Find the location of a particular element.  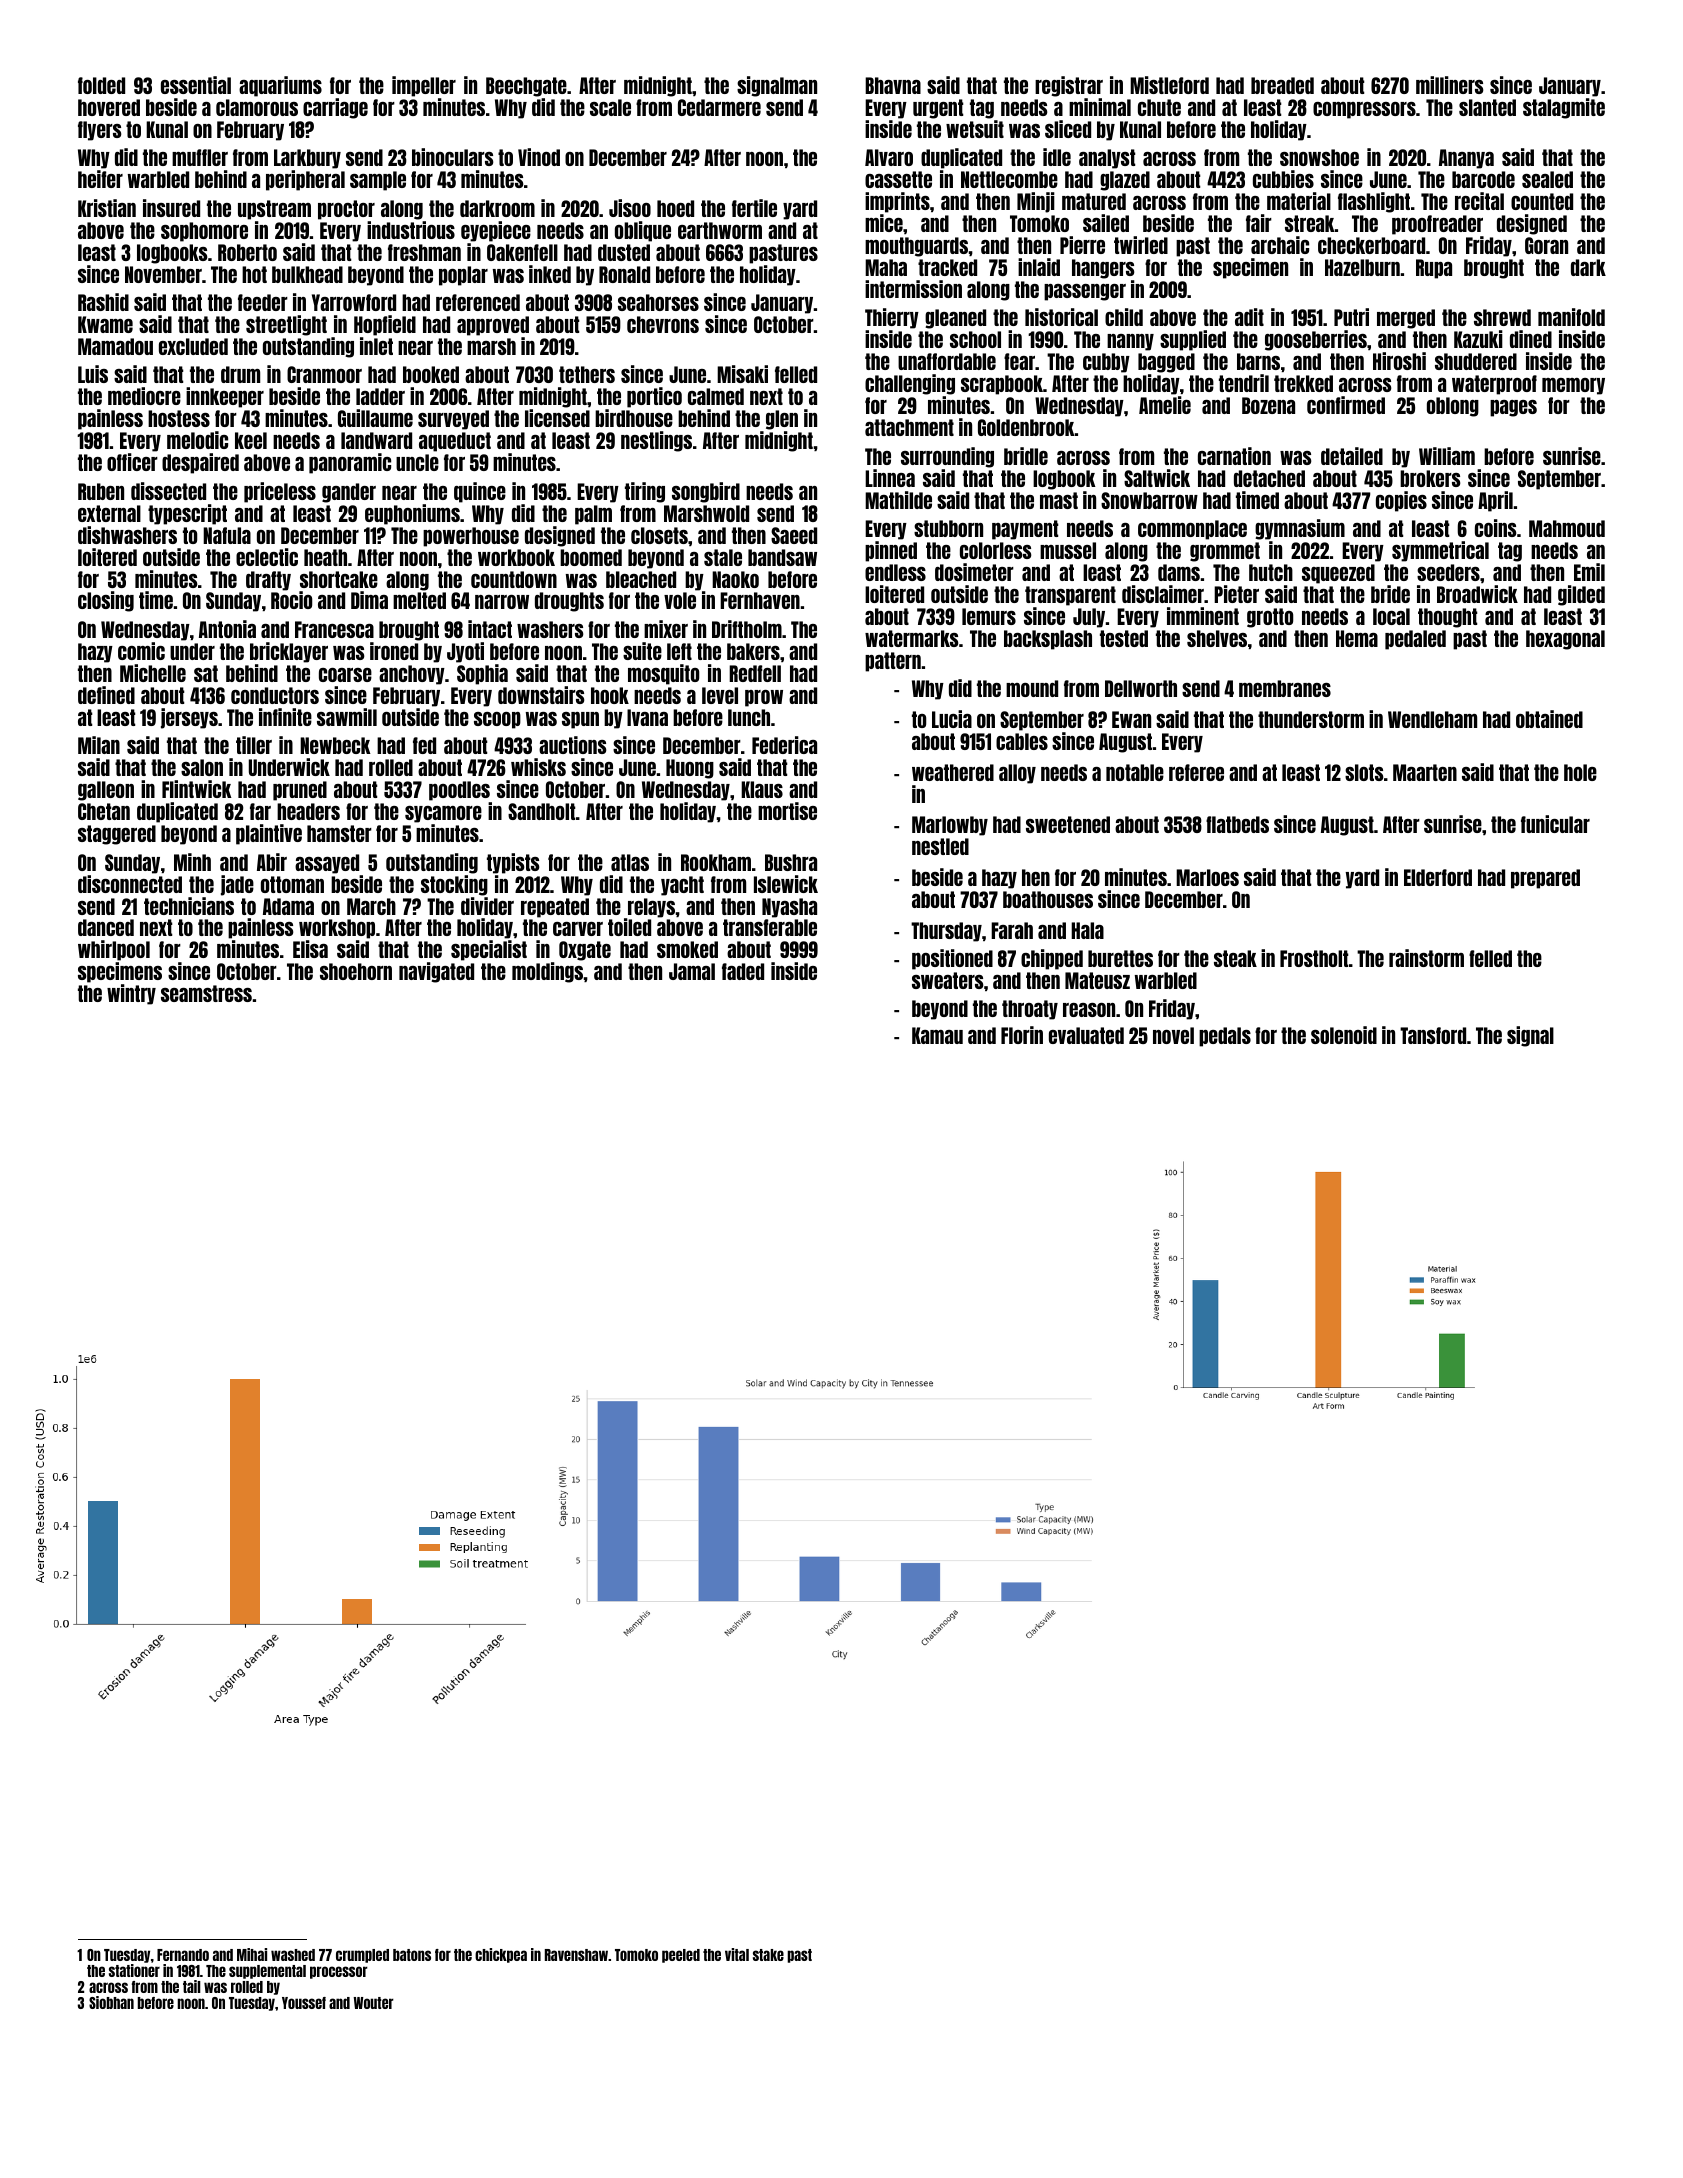

Fernando is located at coordinates (183, 1955).
